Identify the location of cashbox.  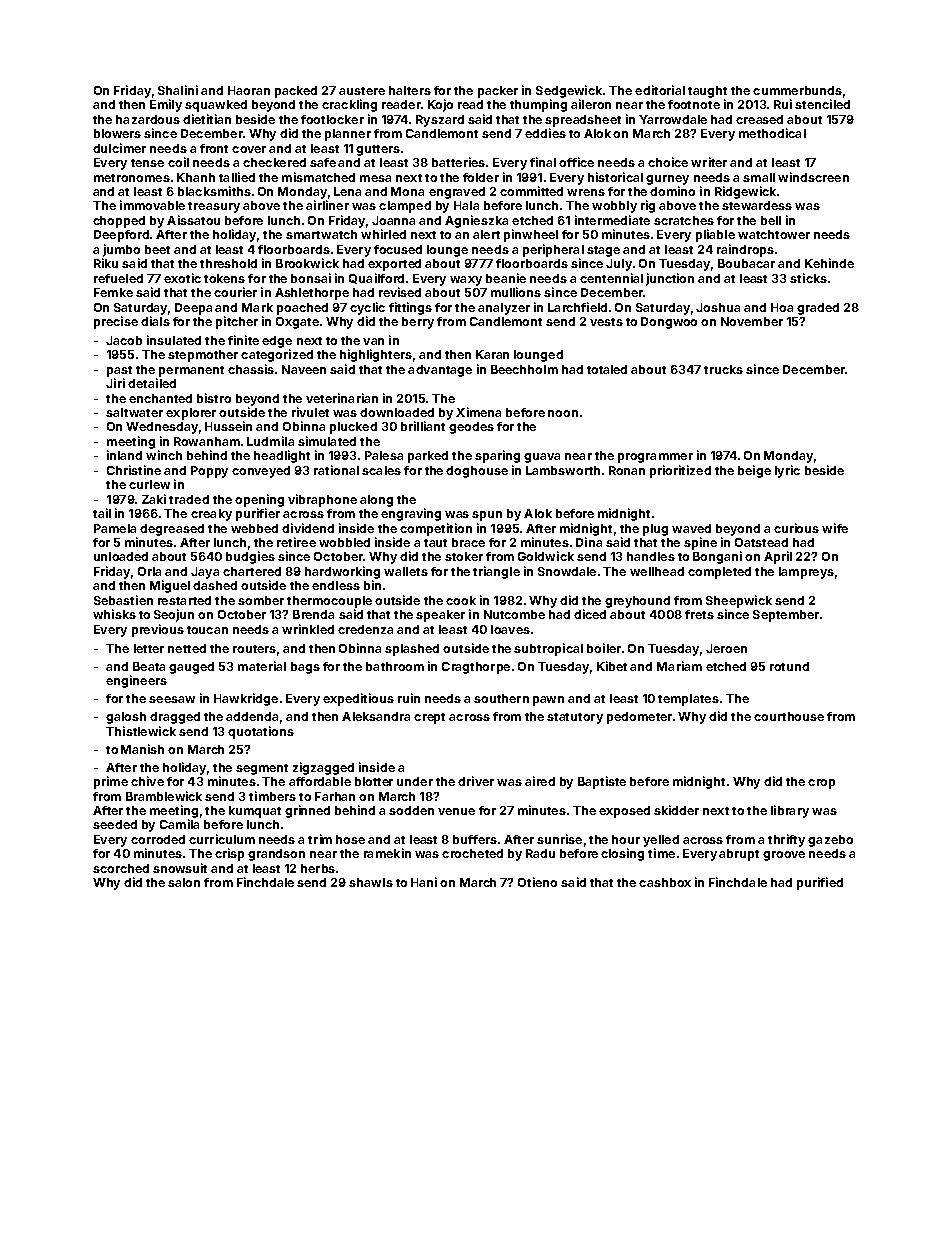
(665, 882).
